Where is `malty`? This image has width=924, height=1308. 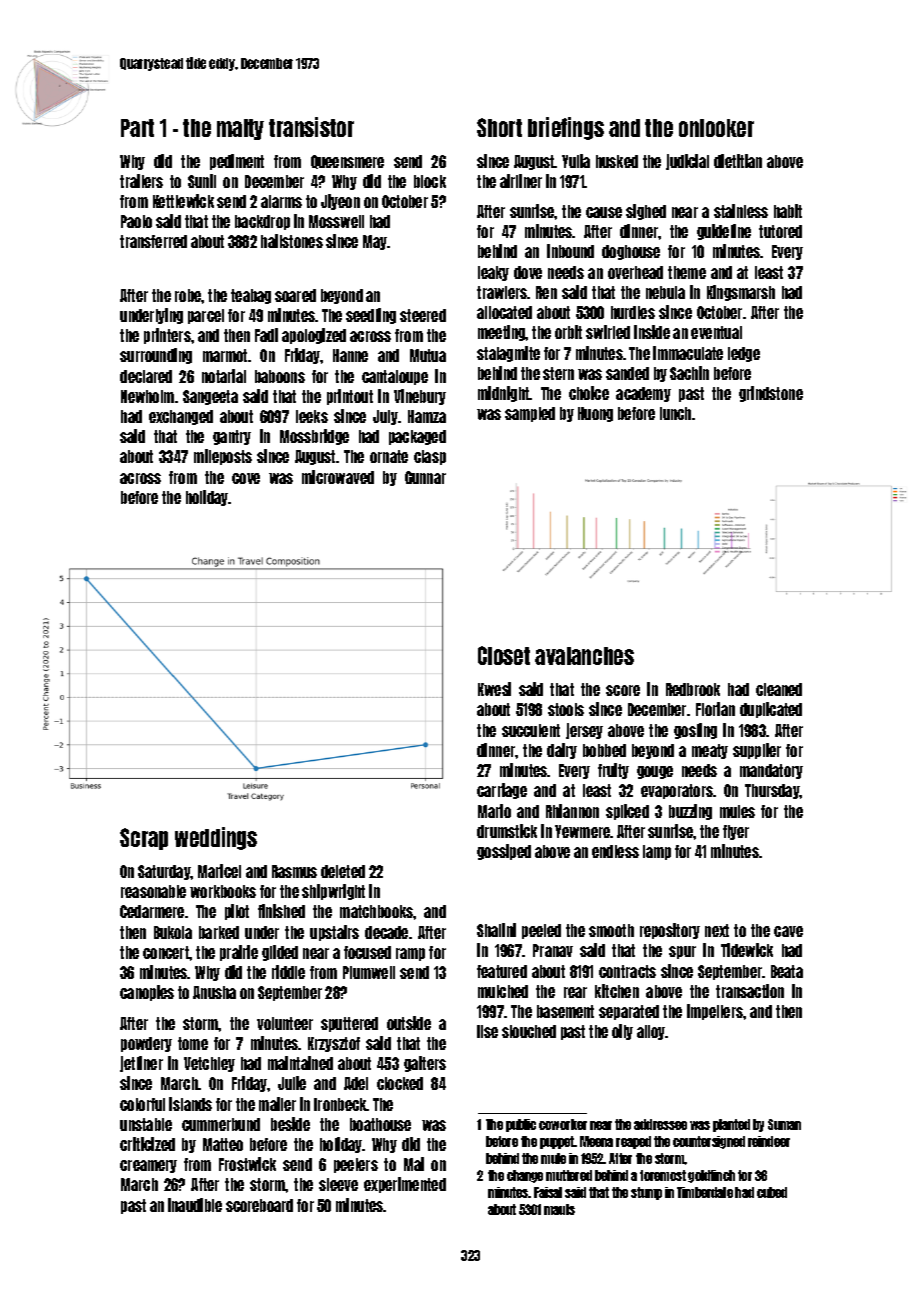 malty is located at coordinates (240, 129).
